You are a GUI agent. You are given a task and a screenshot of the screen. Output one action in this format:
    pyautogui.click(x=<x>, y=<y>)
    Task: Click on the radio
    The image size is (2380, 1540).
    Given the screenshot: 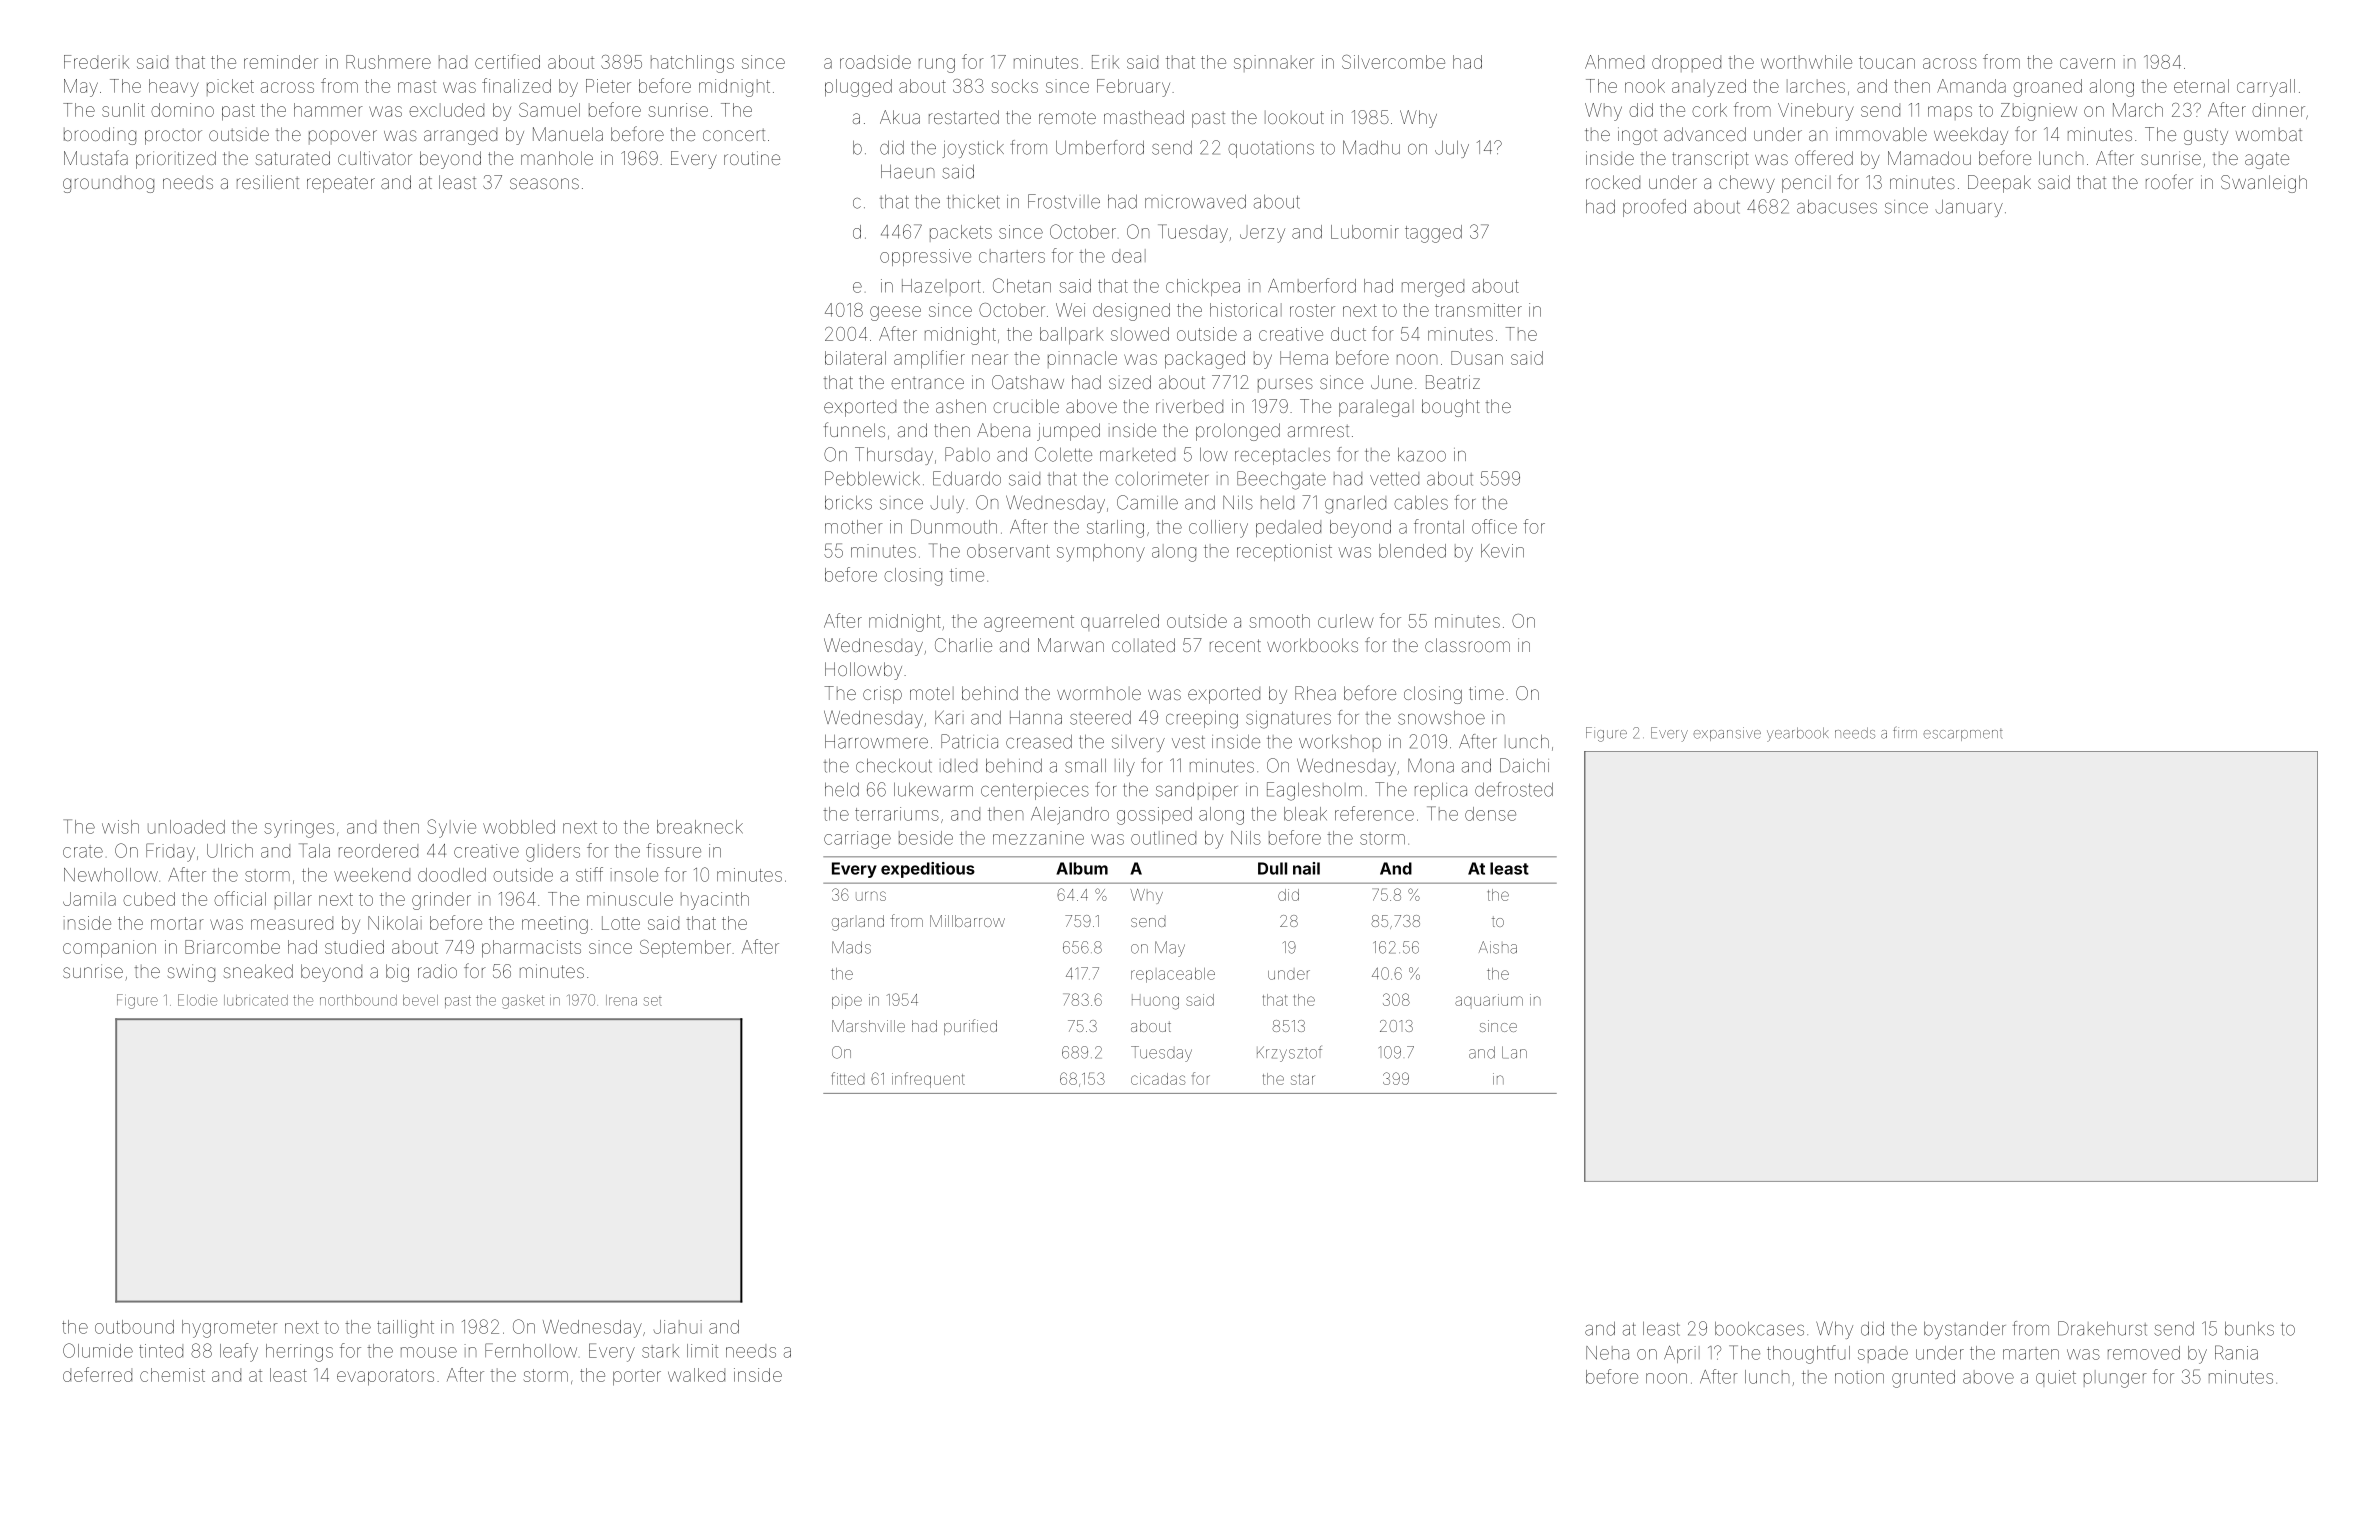 What is the action you would take?
    pyautogui.click(x=437, y=971)
